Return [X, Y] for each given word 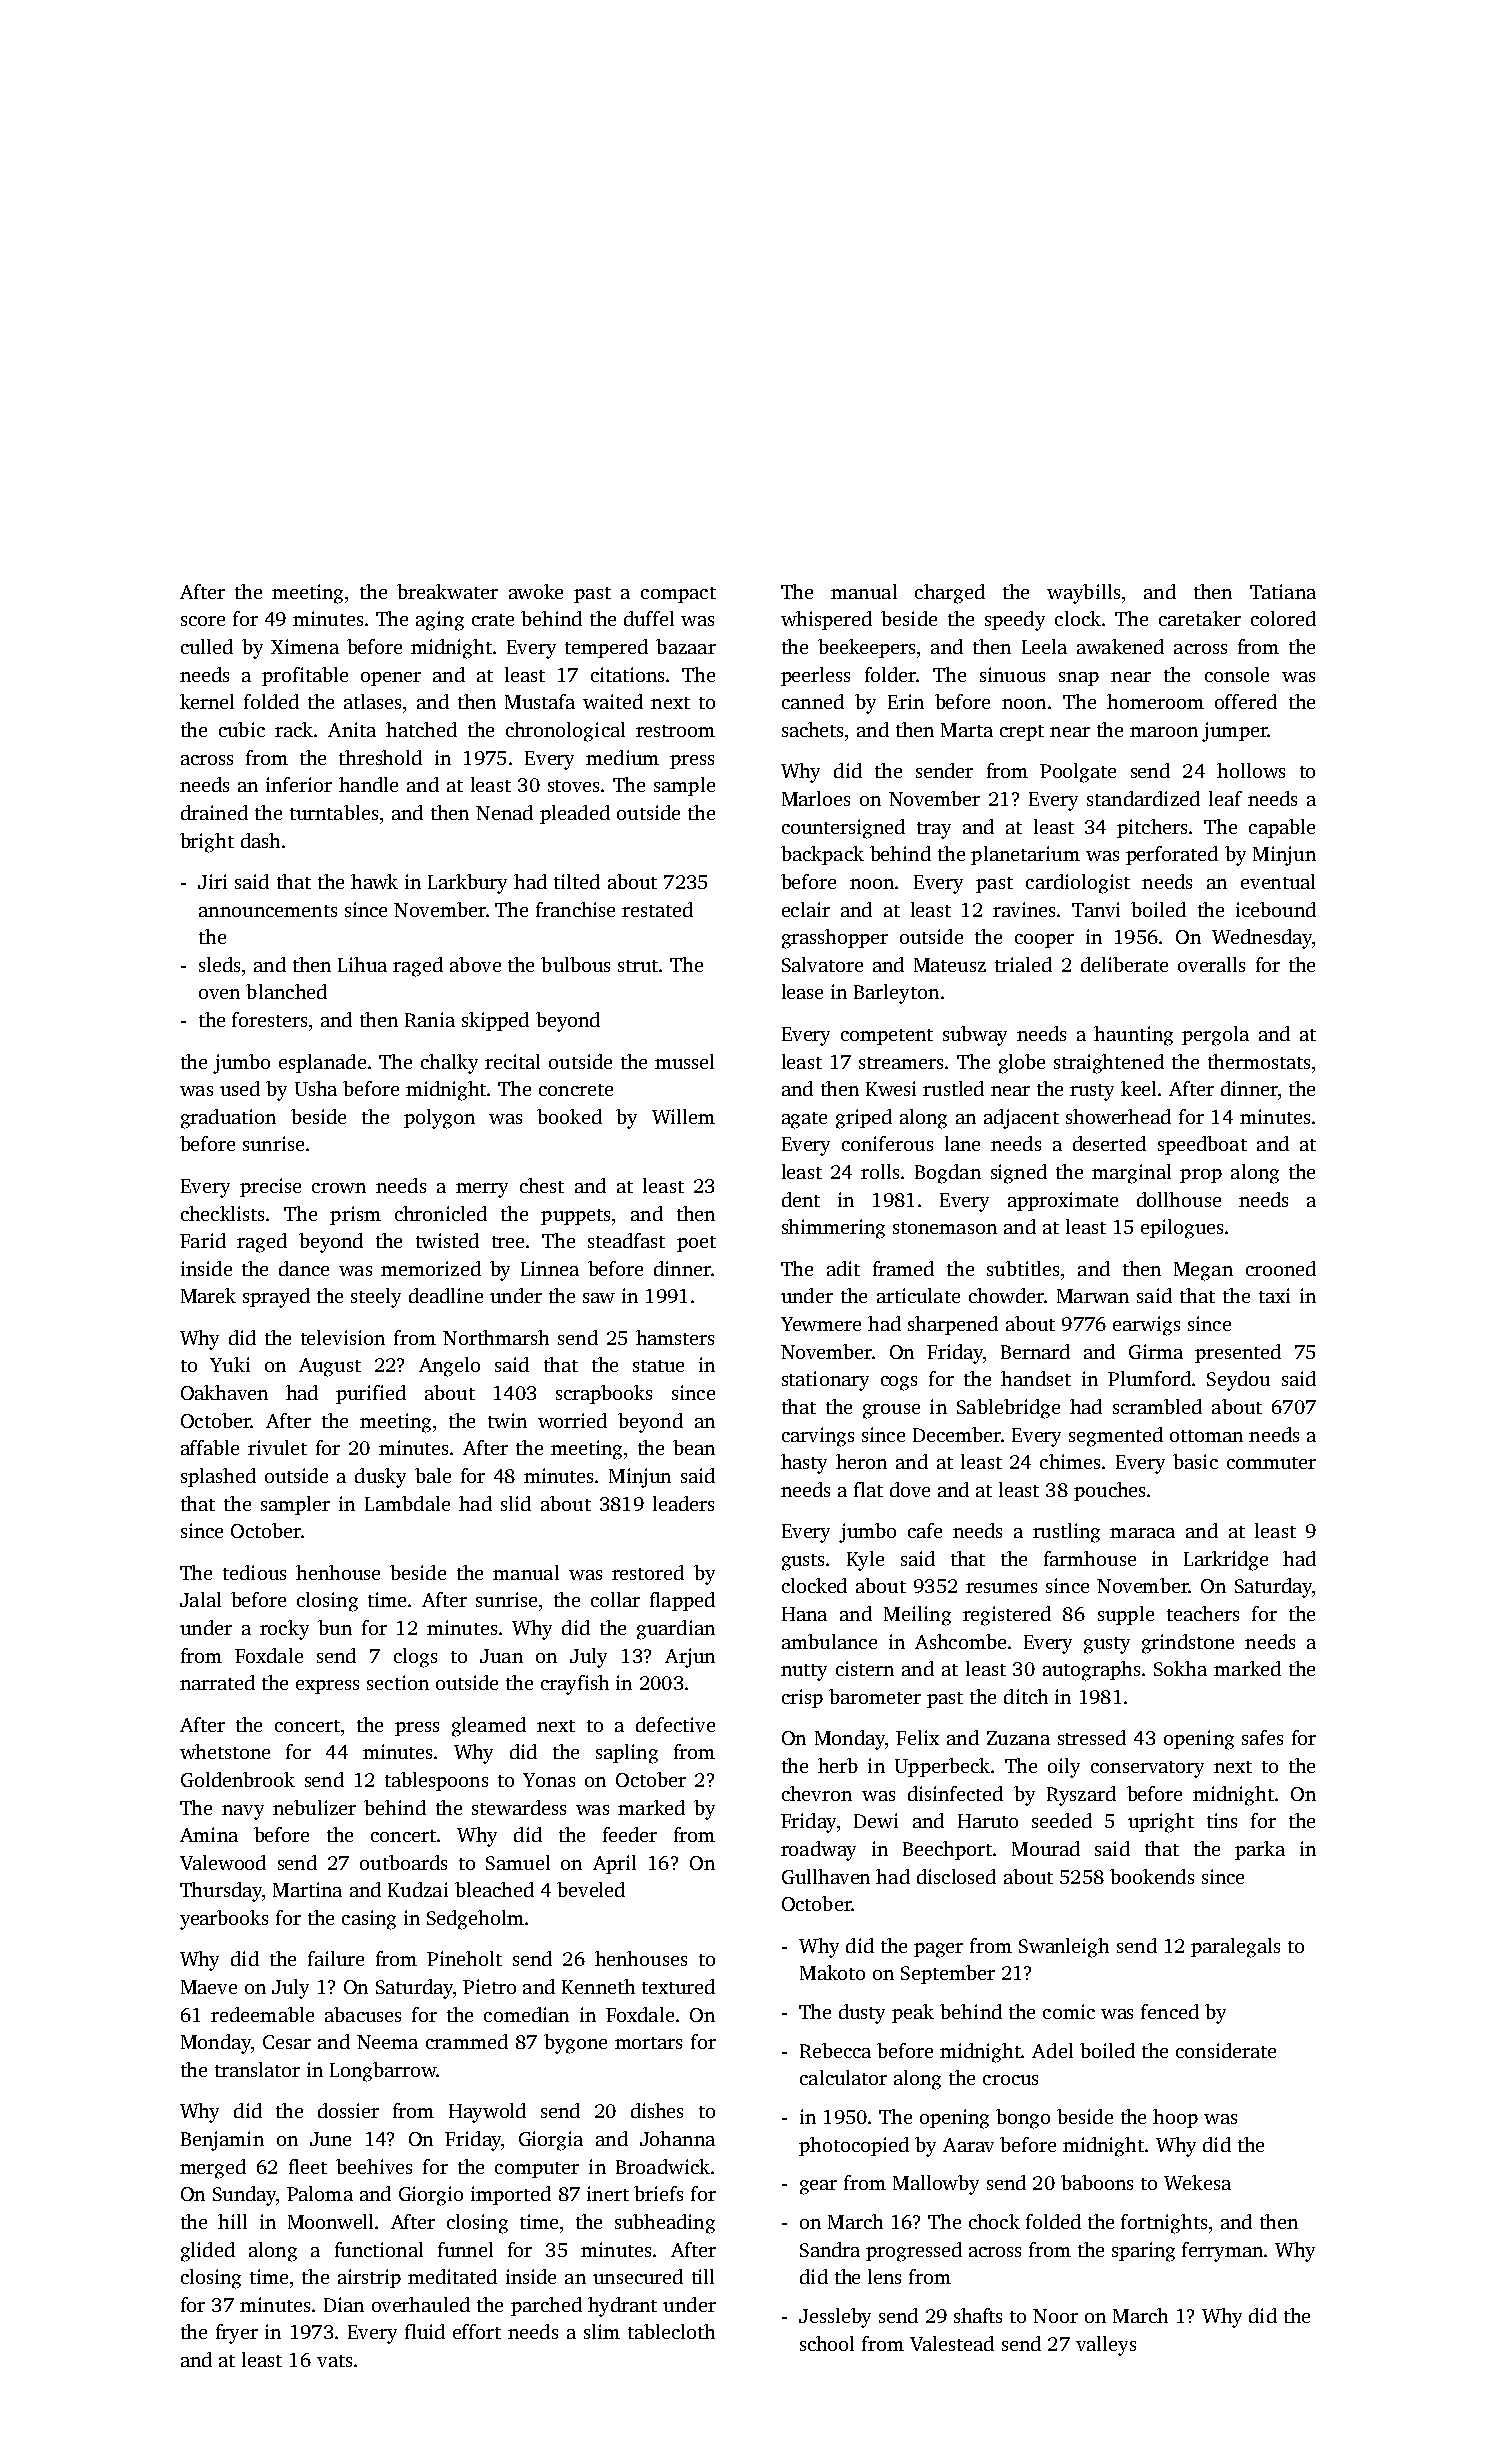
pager [938, 1950]
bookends [1152, 1876]
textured [678, 1986]
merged [213, 2169]
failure [336, 1958]
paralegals [1235, 1948]
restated [657, 909]
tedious [254, 1572]
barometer [875, 1696]
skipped [495, 1021]
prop [1201, 1176]
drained [214, 812]
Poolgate [1078, 773]
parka [1260, 1850]
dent [801, 1199]
